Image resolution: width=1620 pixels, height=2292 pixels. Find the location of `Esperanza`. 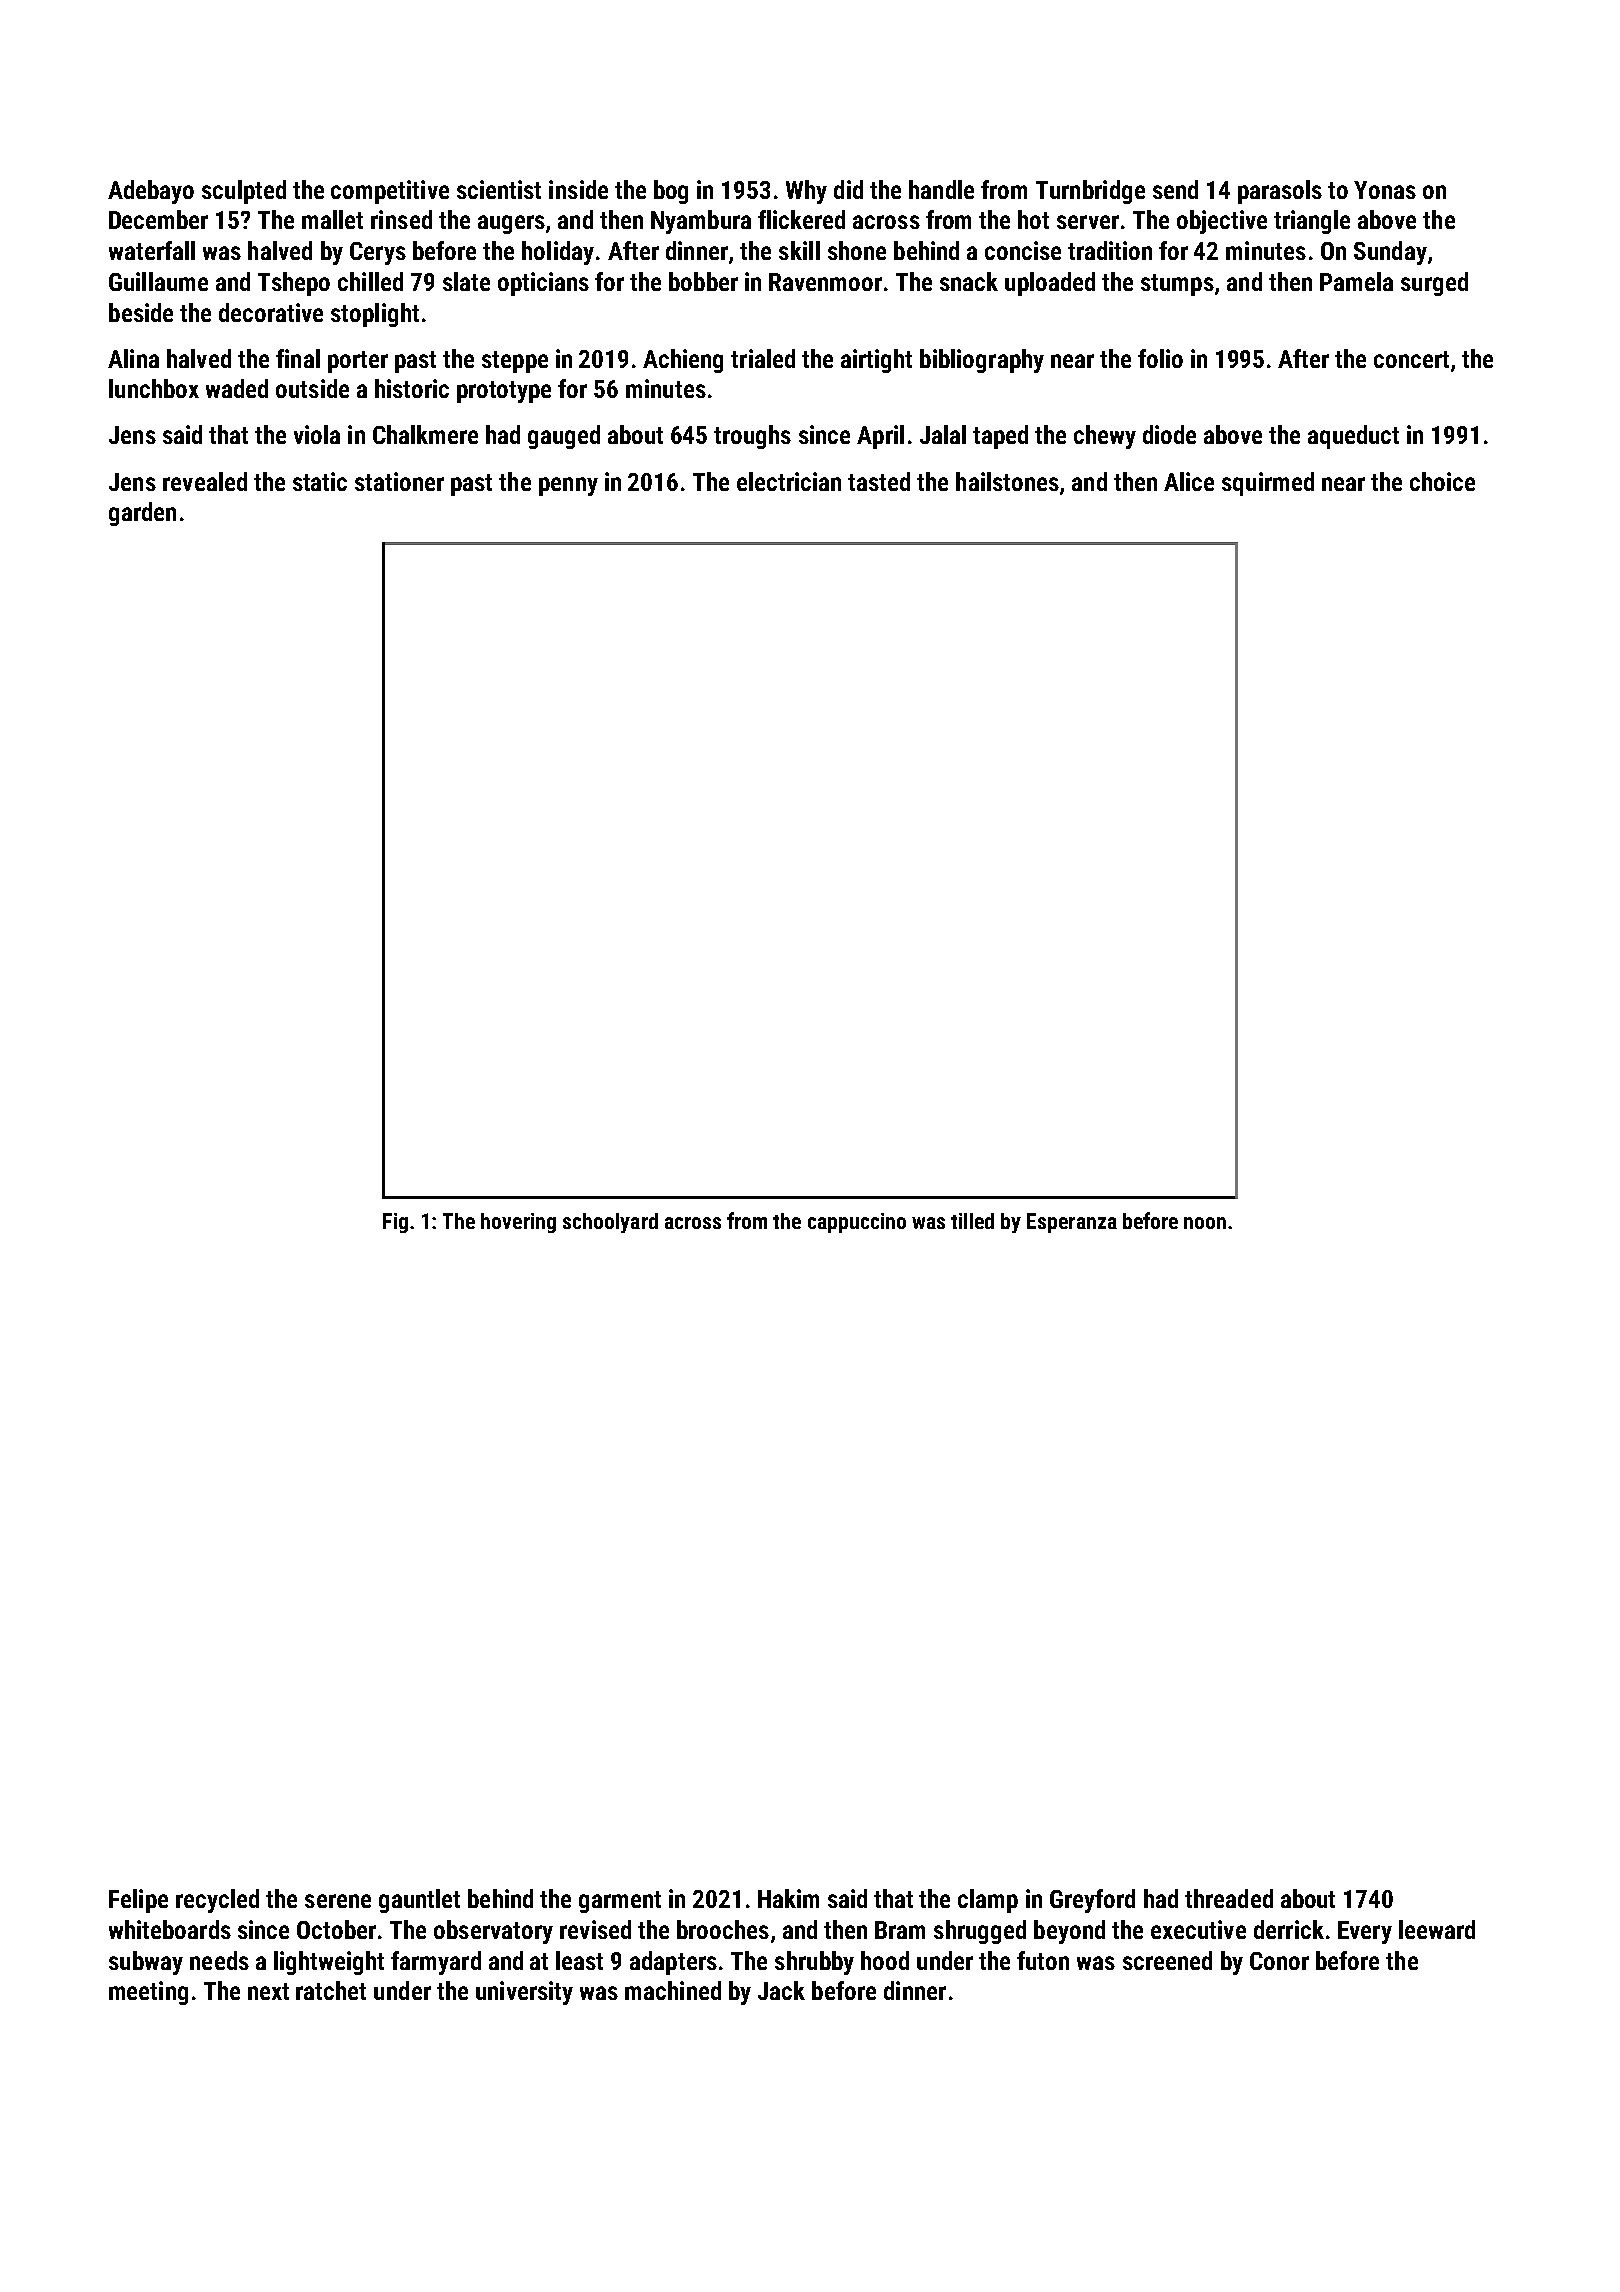

Esperanza is located at coordinates (1072, 1223).
